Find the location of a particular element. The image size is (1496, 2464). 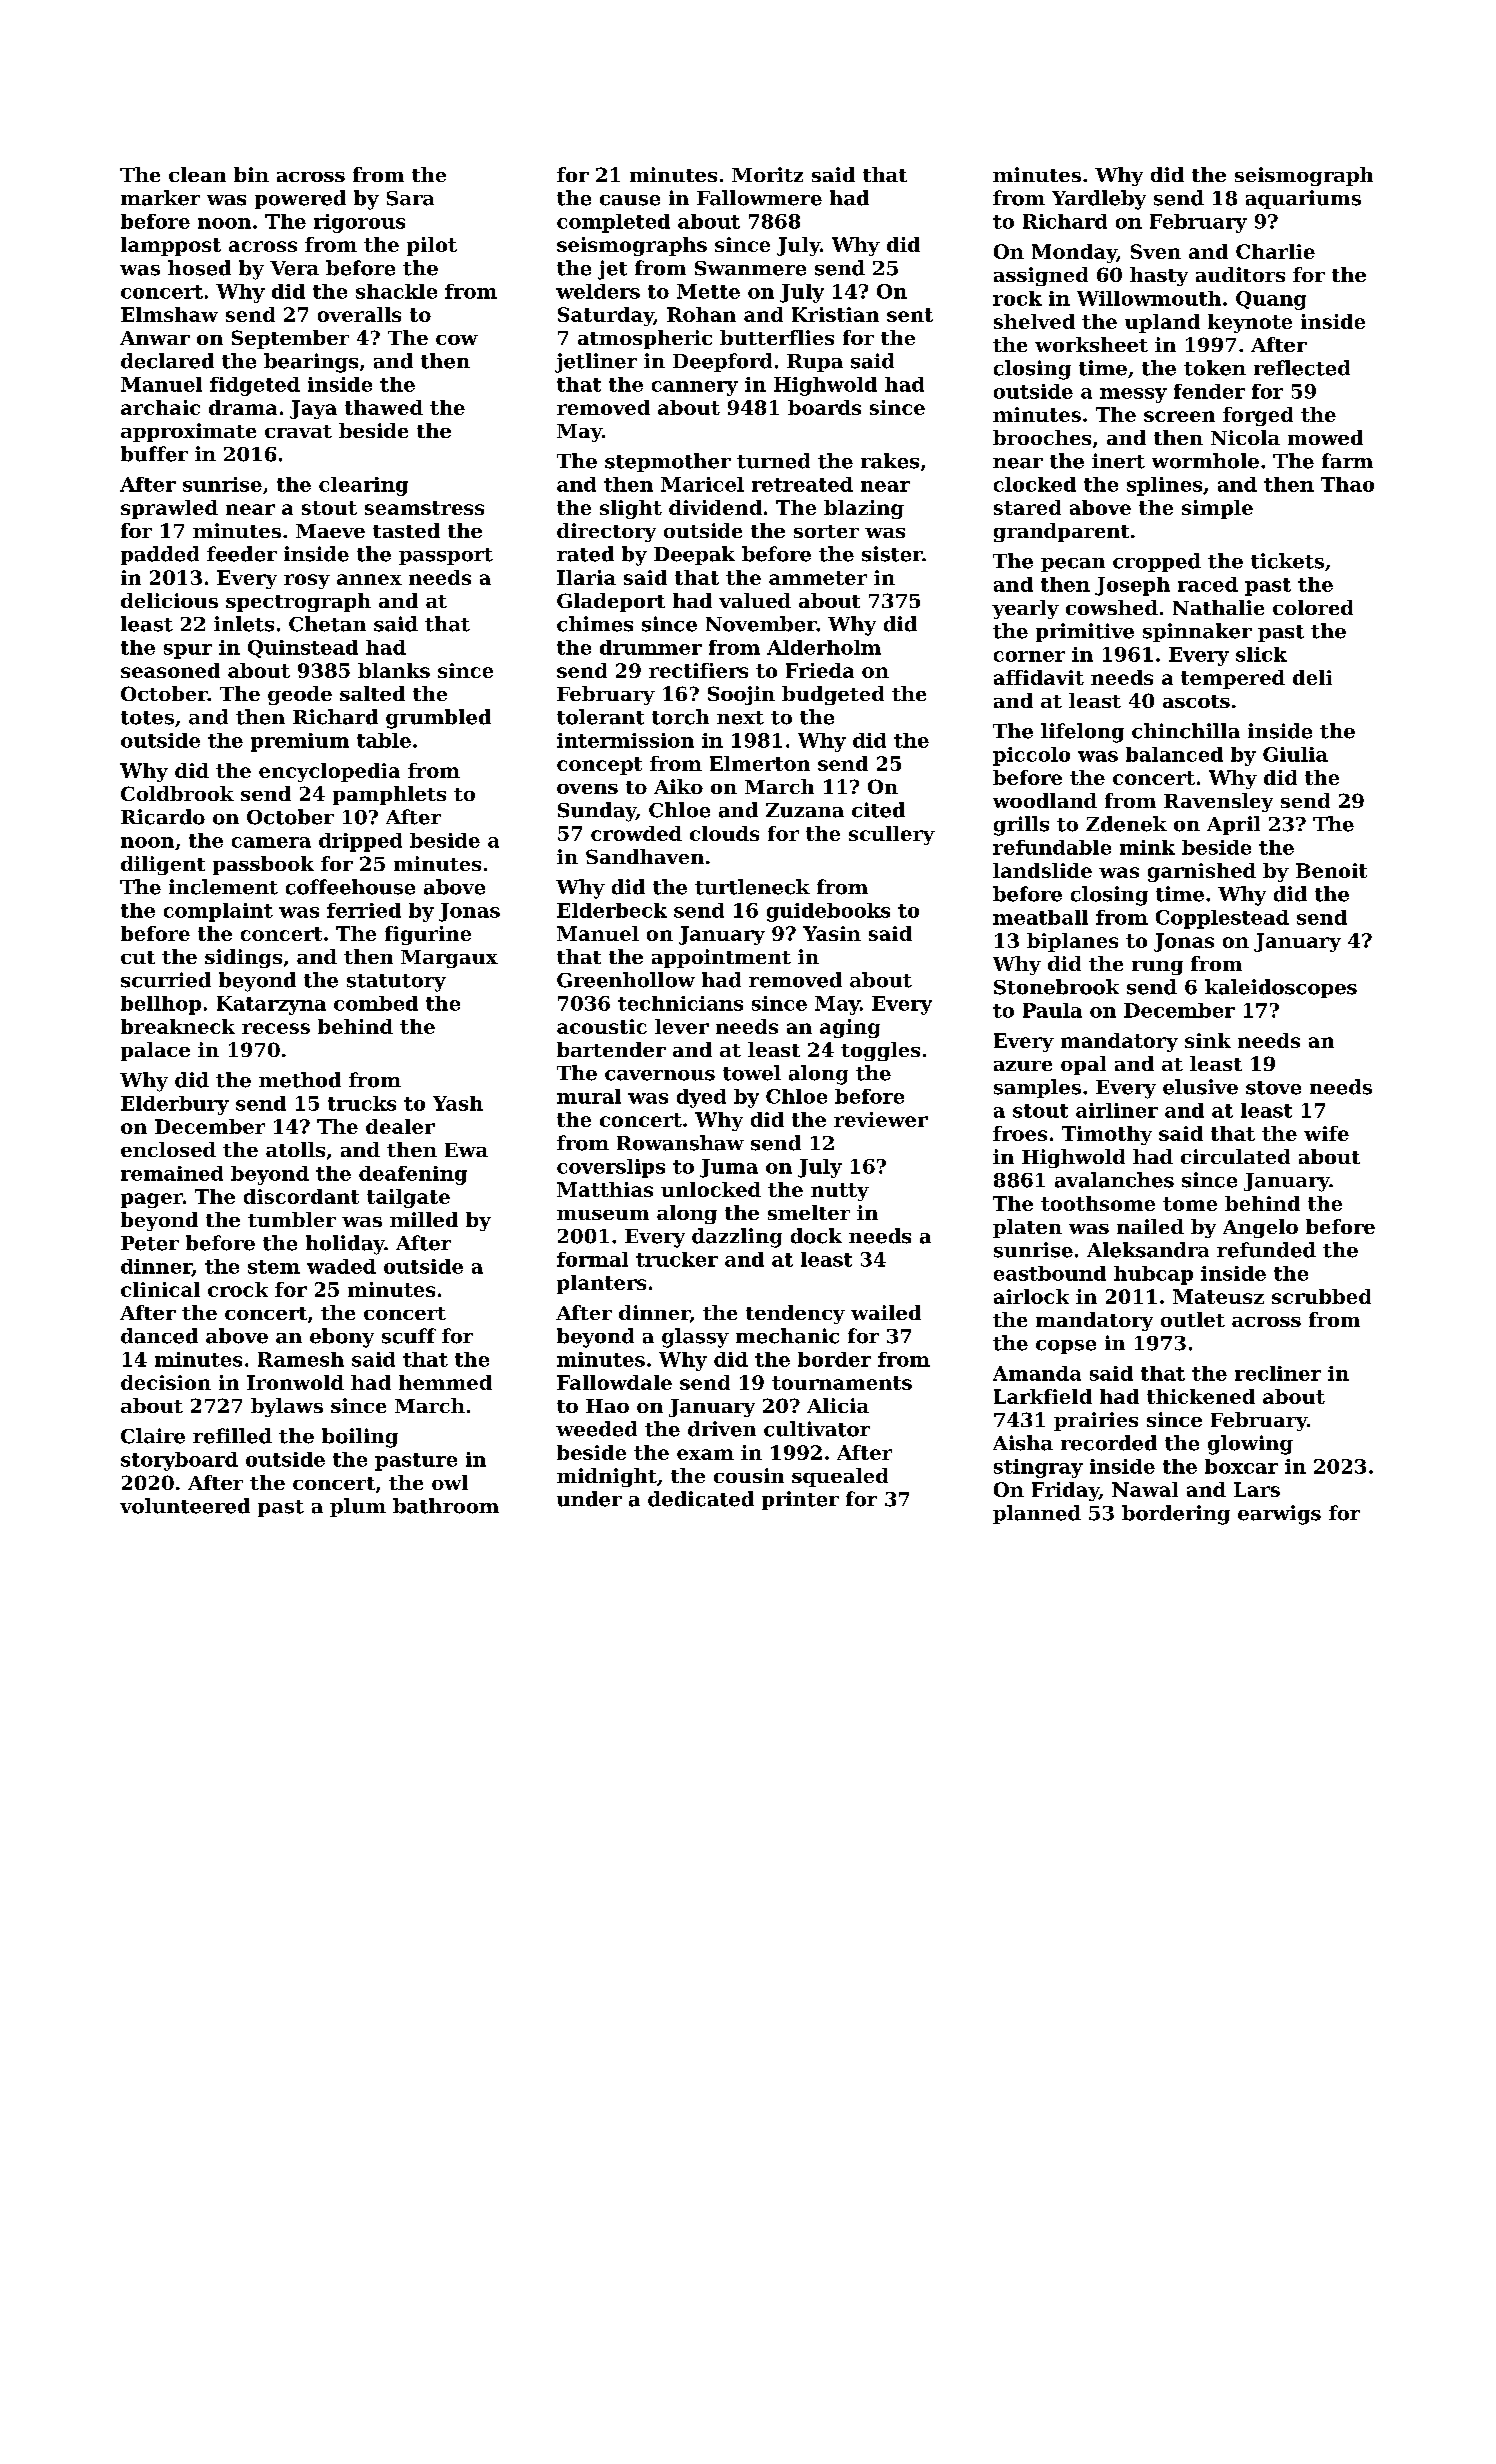

upland is located at coordinates (1162, 323).
